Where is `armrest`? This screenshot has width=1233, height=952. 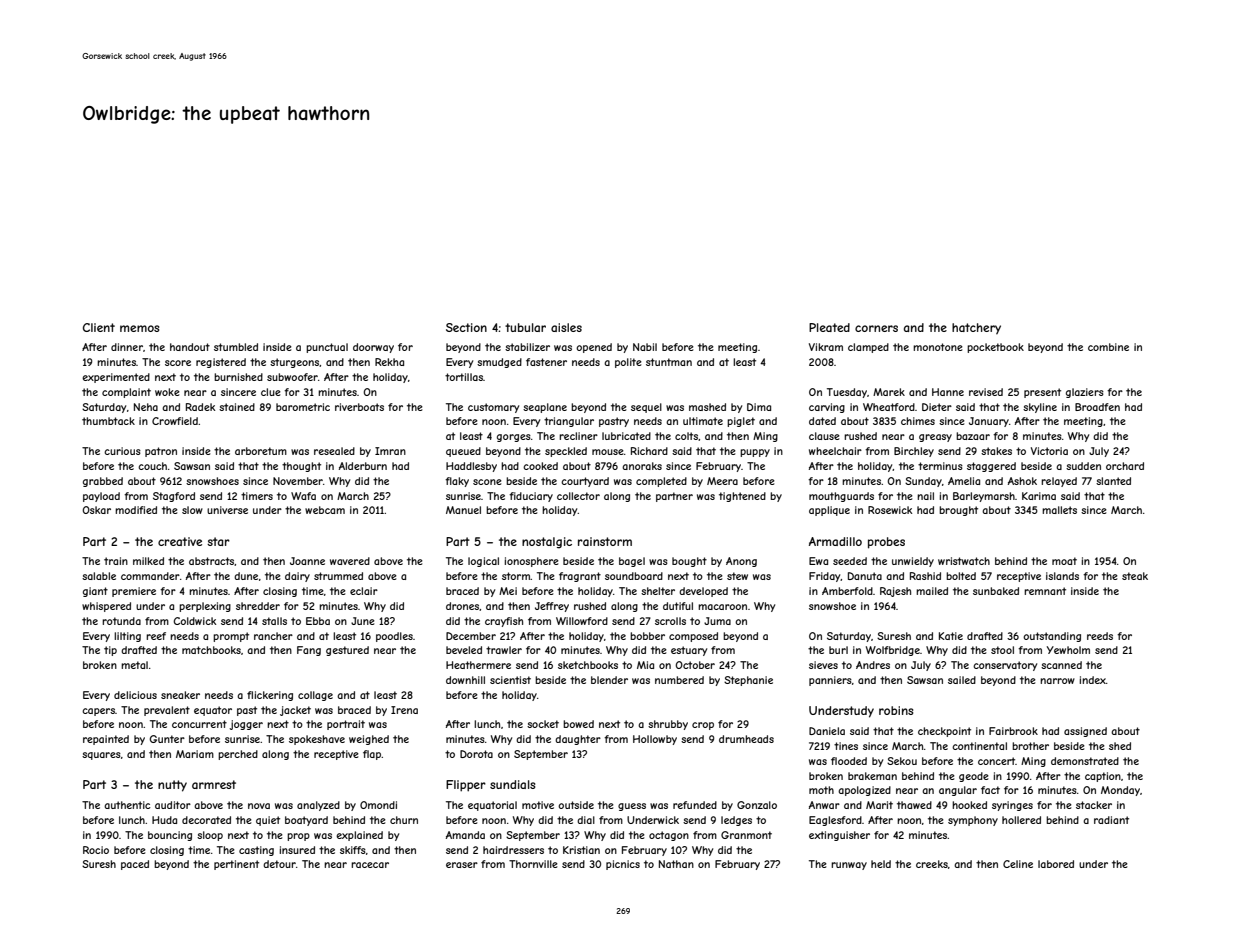 armrest is located at coordinates (214, 784).
